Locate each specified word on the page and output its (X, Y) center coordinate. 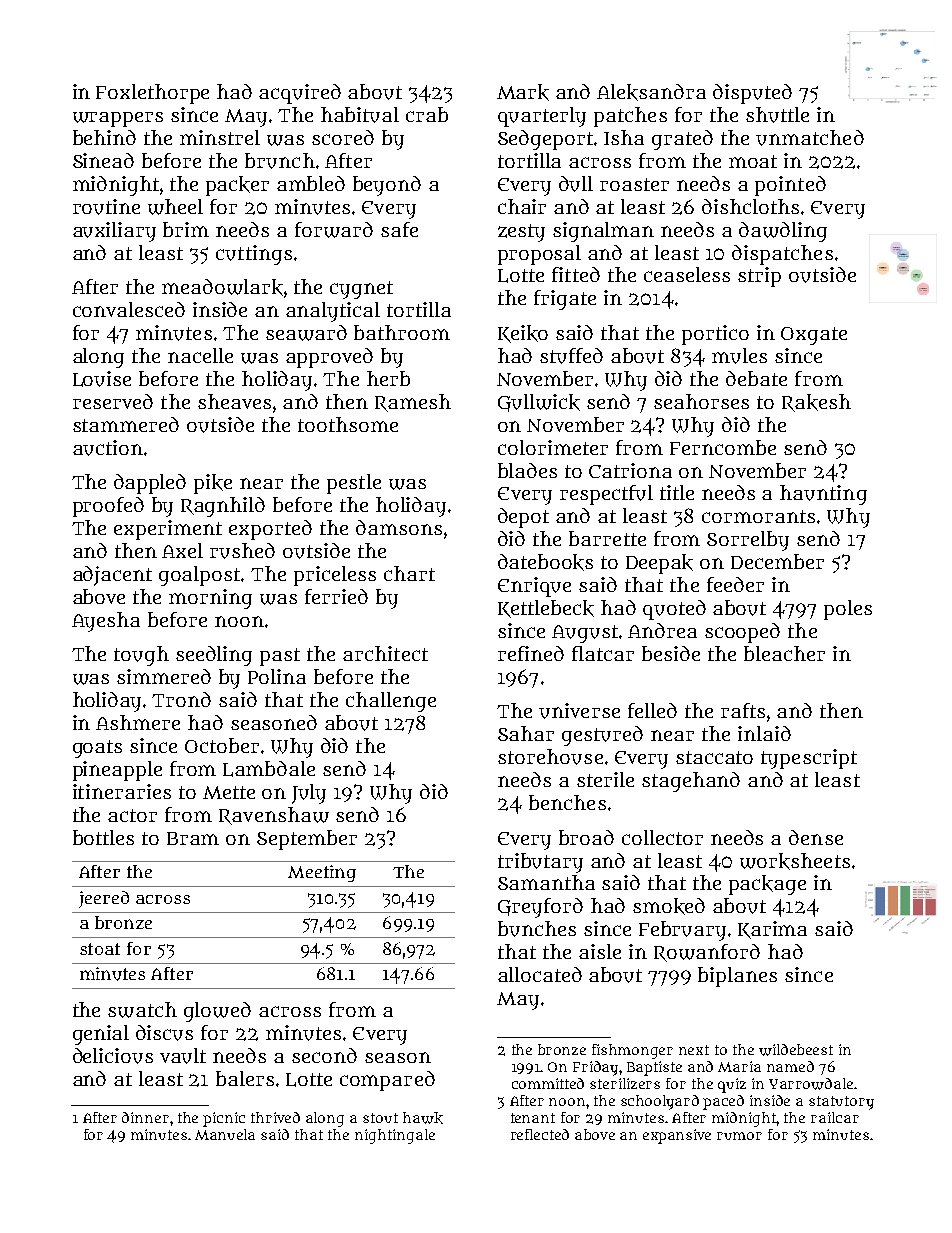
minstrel (220, 137)
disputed (752, 94)
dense (816, 837)
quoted (674, 610)
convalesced (129, 309)
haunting (823, 495)
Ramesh (413, 403)
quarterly (542, 117)
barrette (607, 538)
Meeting (322, 873)
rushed (242, 551)
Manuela (225, 1134)
